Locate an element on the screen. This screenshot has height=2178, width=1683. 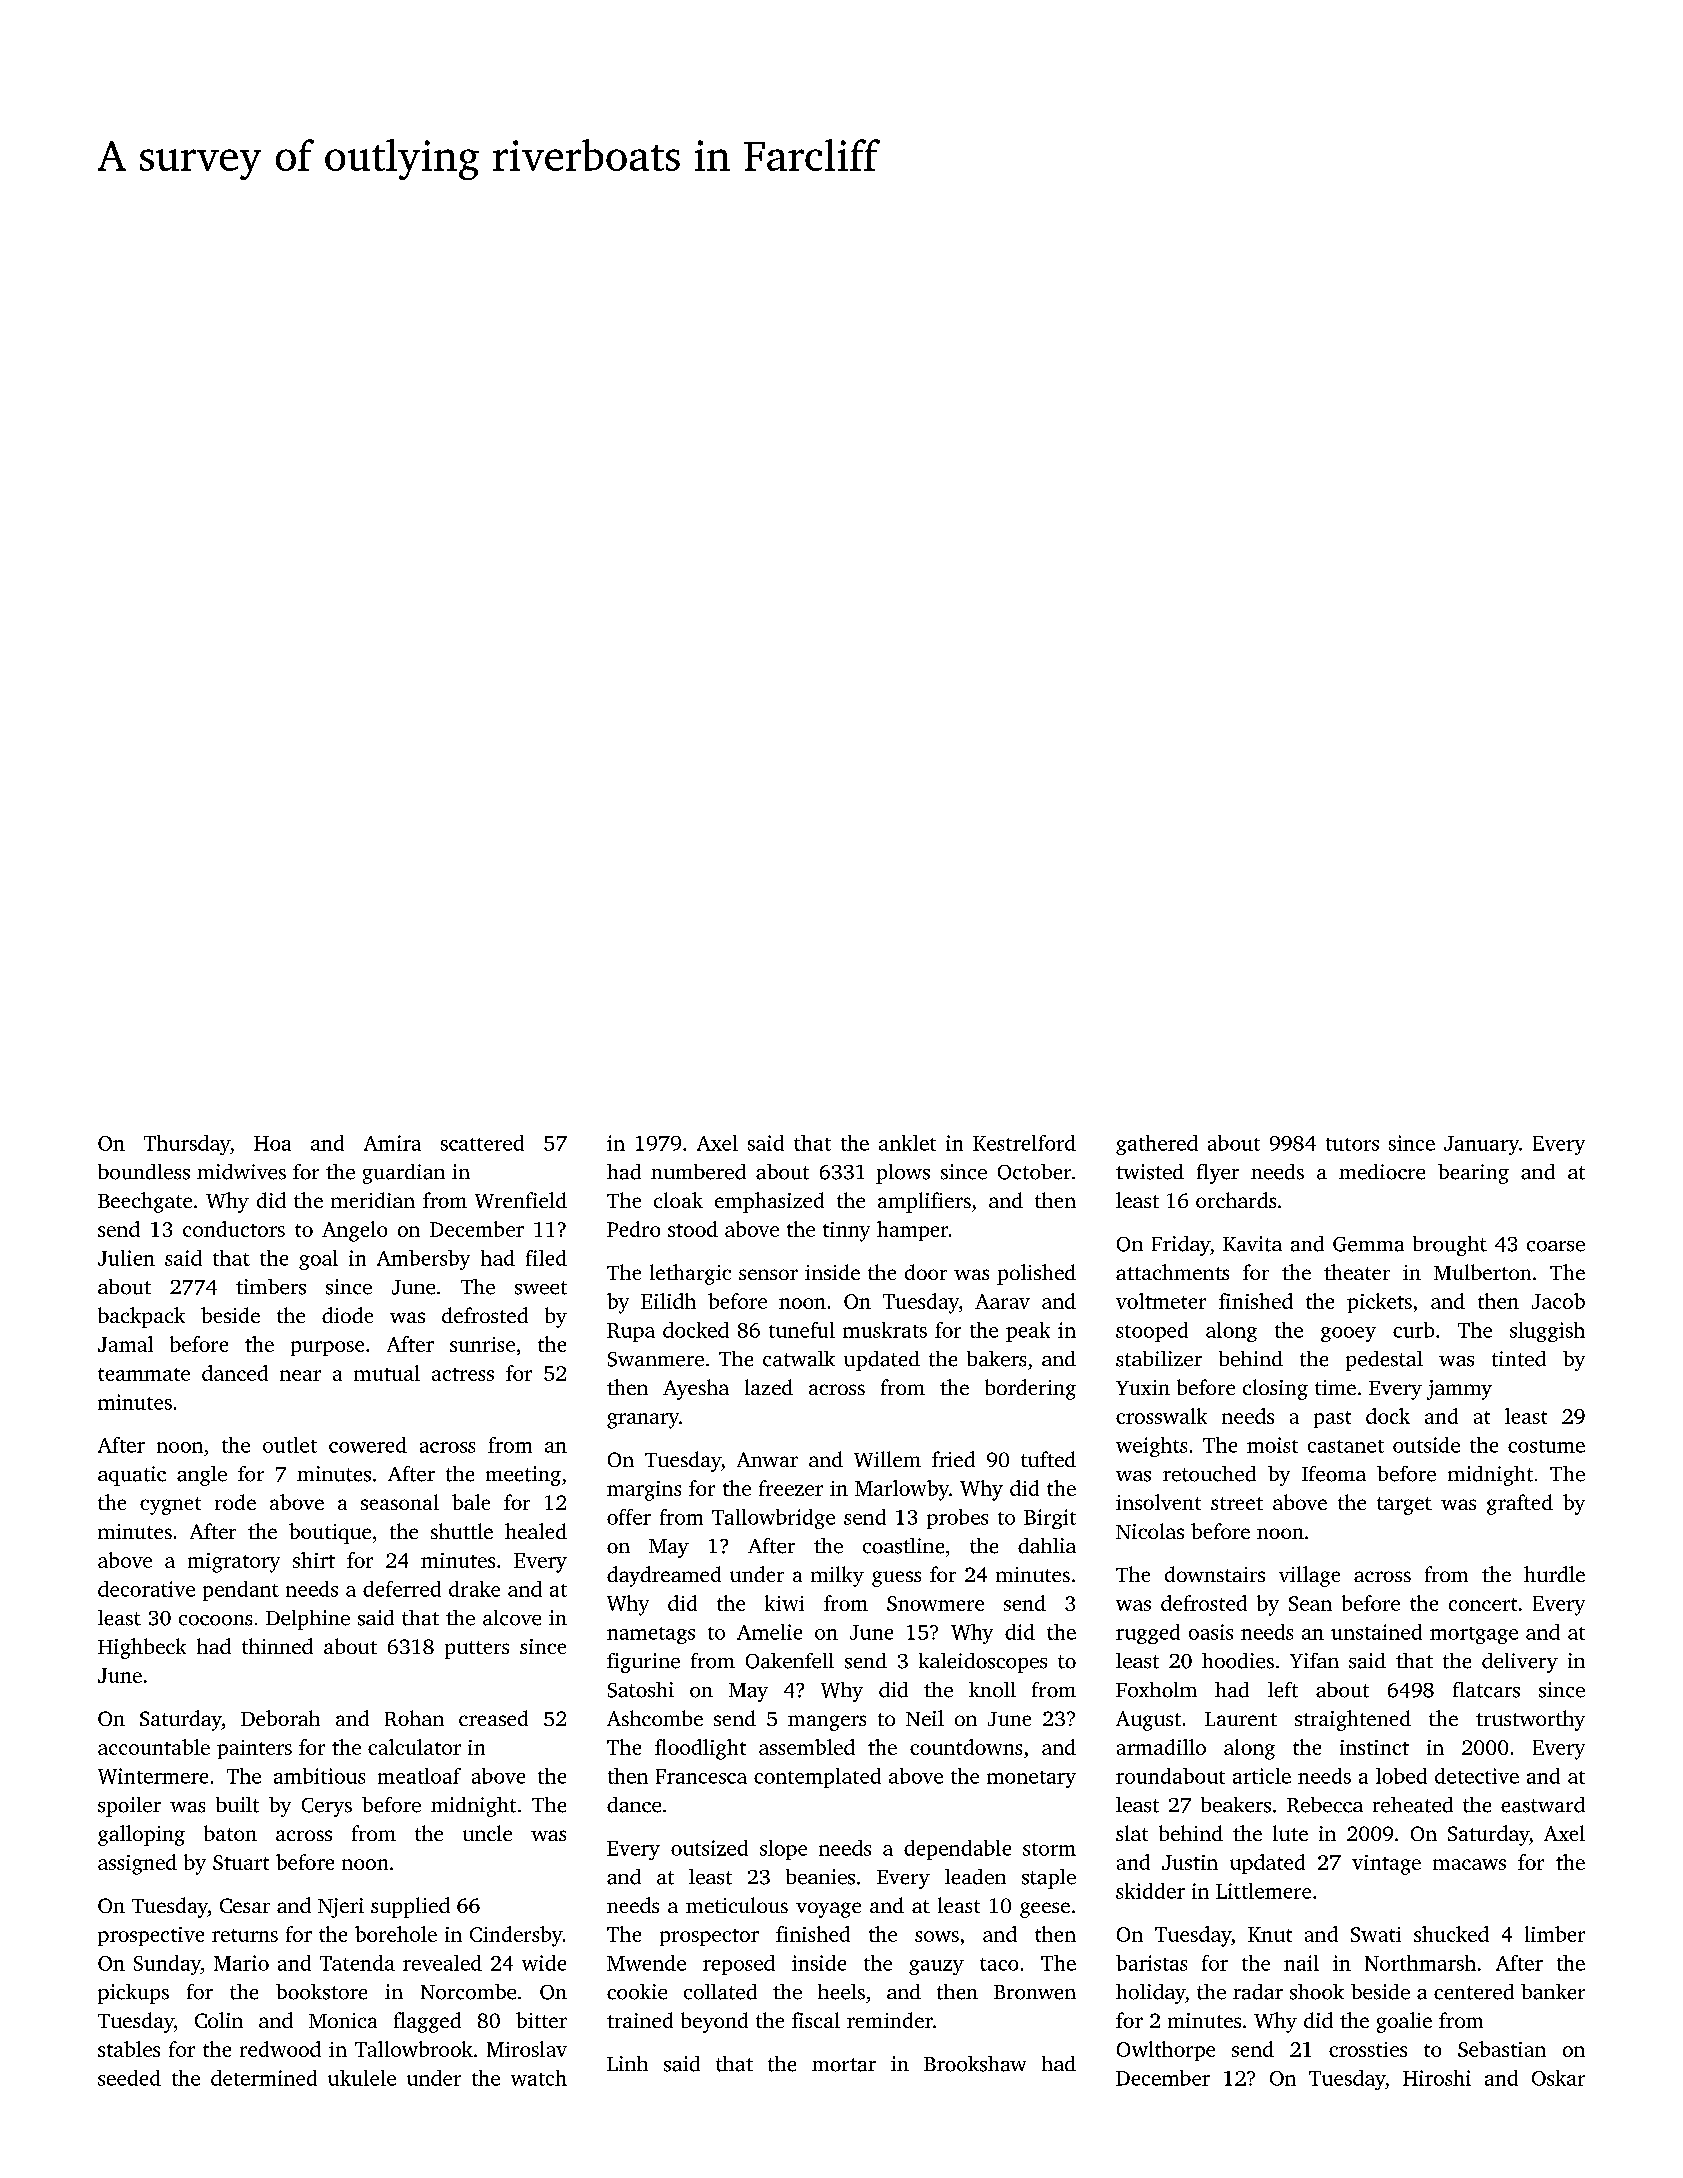
pedestal is located at coordinates (1384, 1361).
